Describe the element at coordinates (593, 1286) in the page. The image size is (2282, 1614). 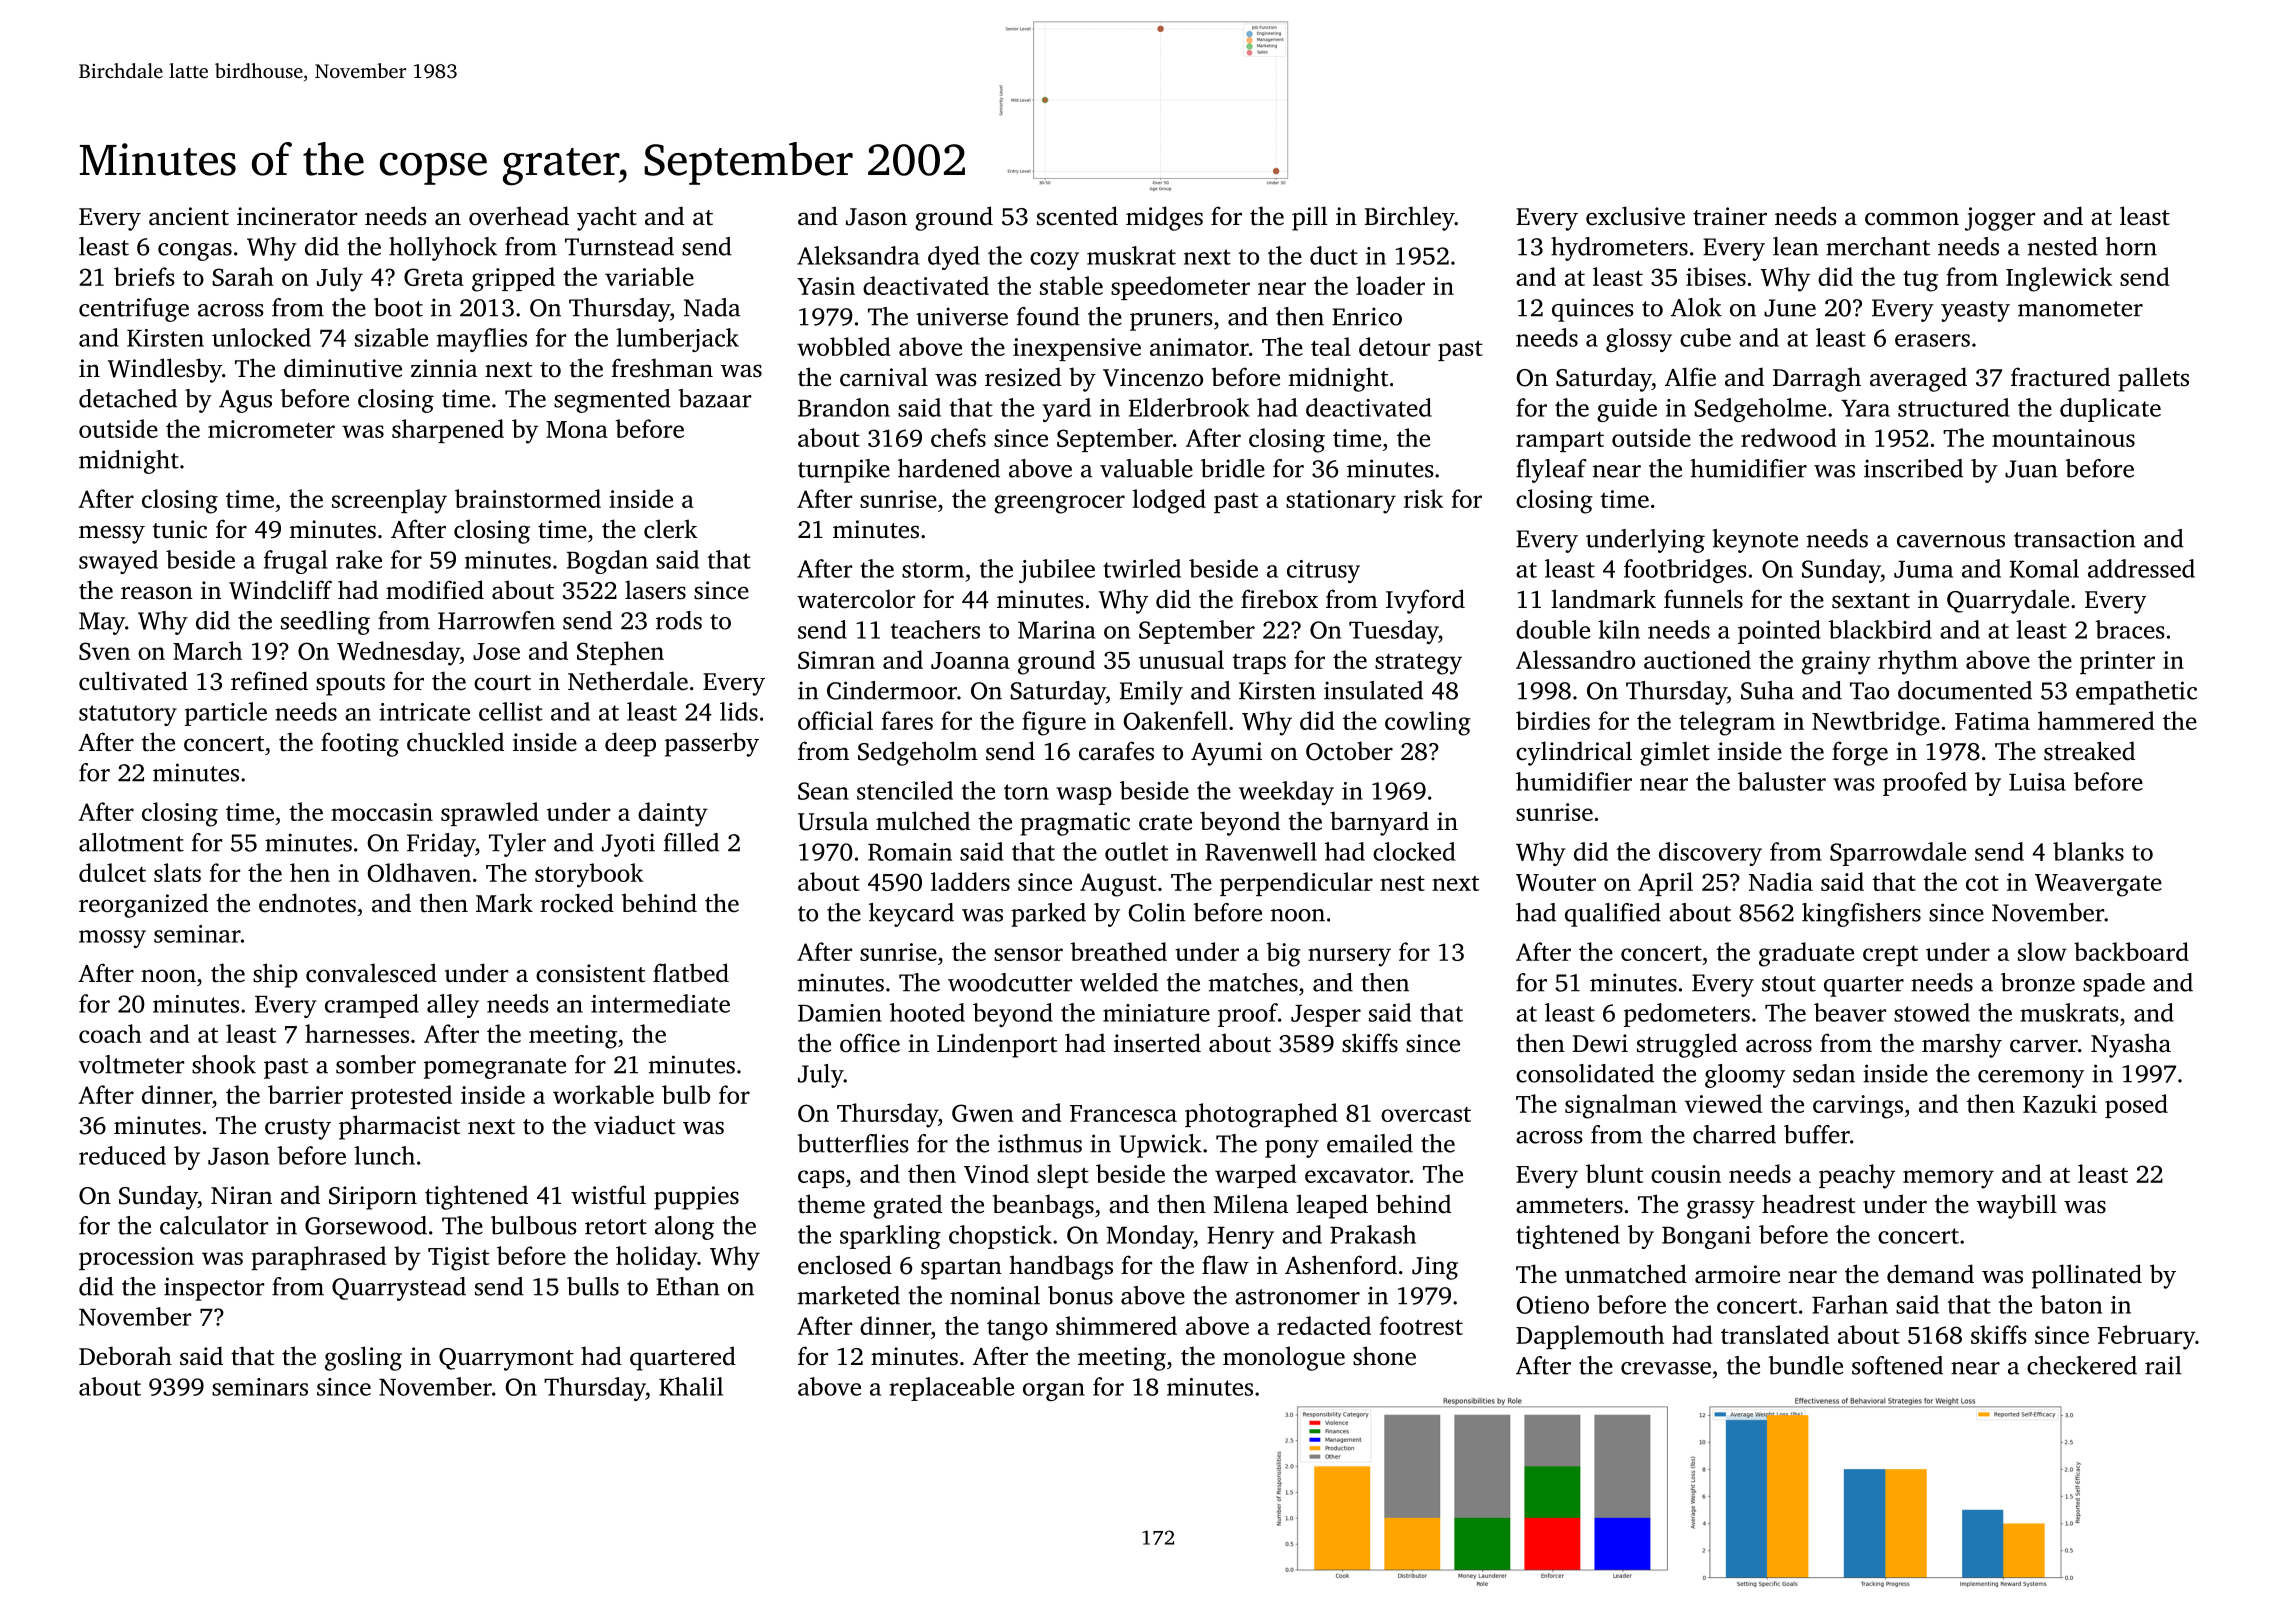
I see `bulls` at that location.
